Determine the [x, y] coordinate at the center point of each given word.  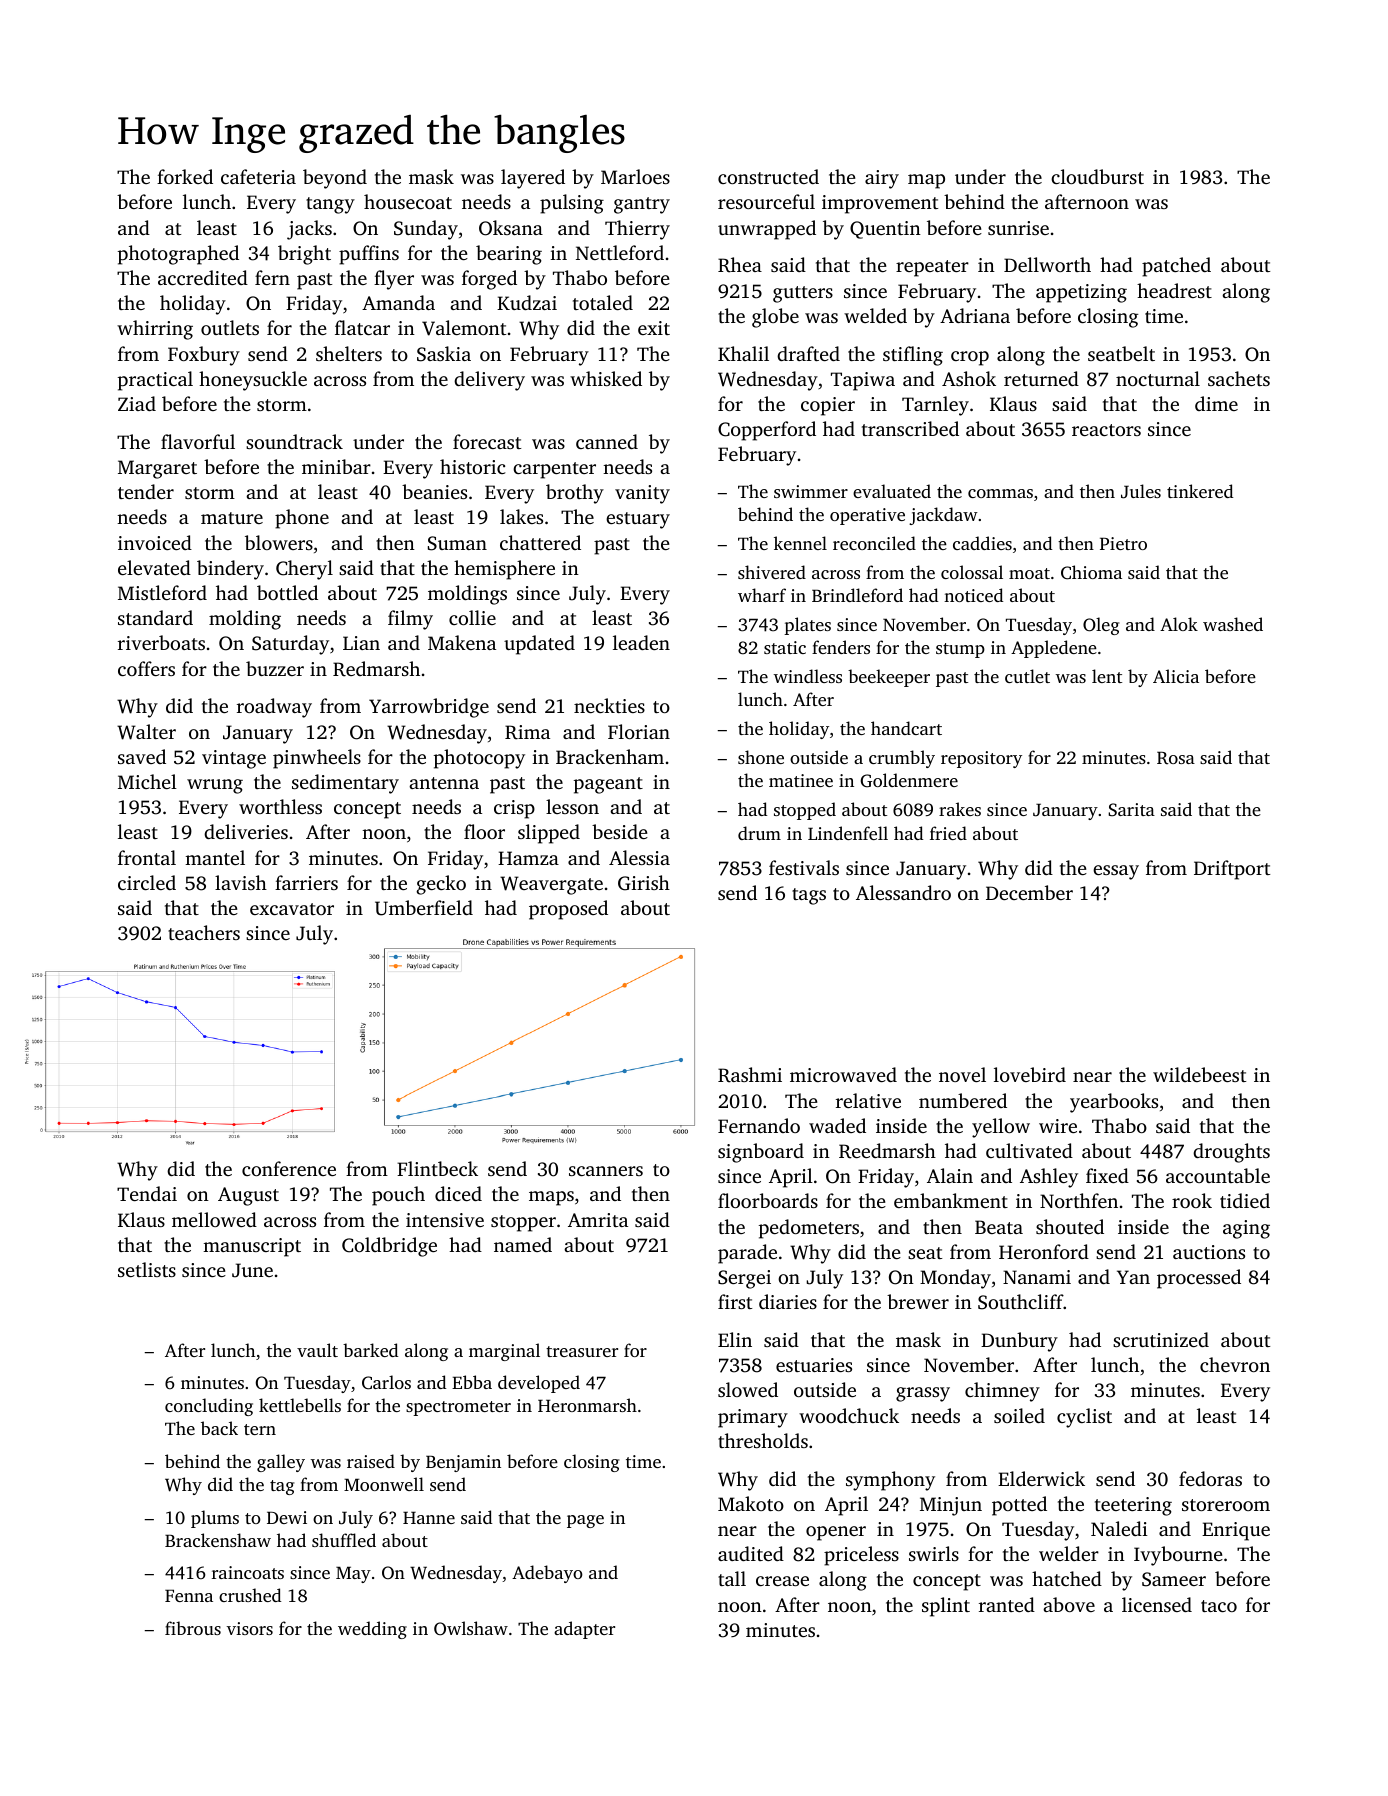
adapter [584, 1630]
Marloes [635, 176]
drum [759, 833]
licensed [1157, 1604]
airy [882, 179]
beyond [335, 179]
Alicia [1176, 676]
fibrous [193, 1628]
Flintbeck [437, 1168]
